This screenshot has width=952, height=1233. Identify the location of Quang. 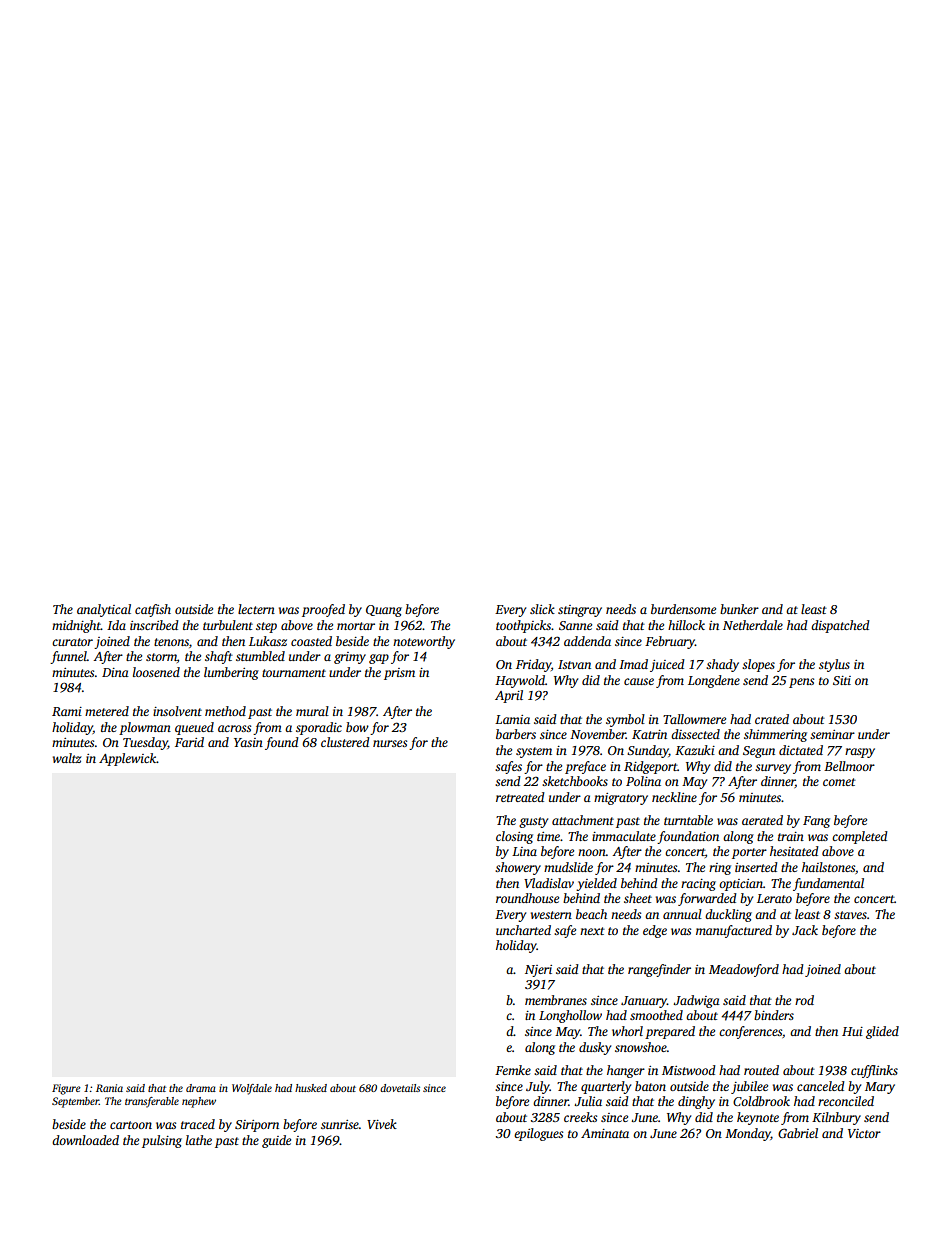
(384, 611).
